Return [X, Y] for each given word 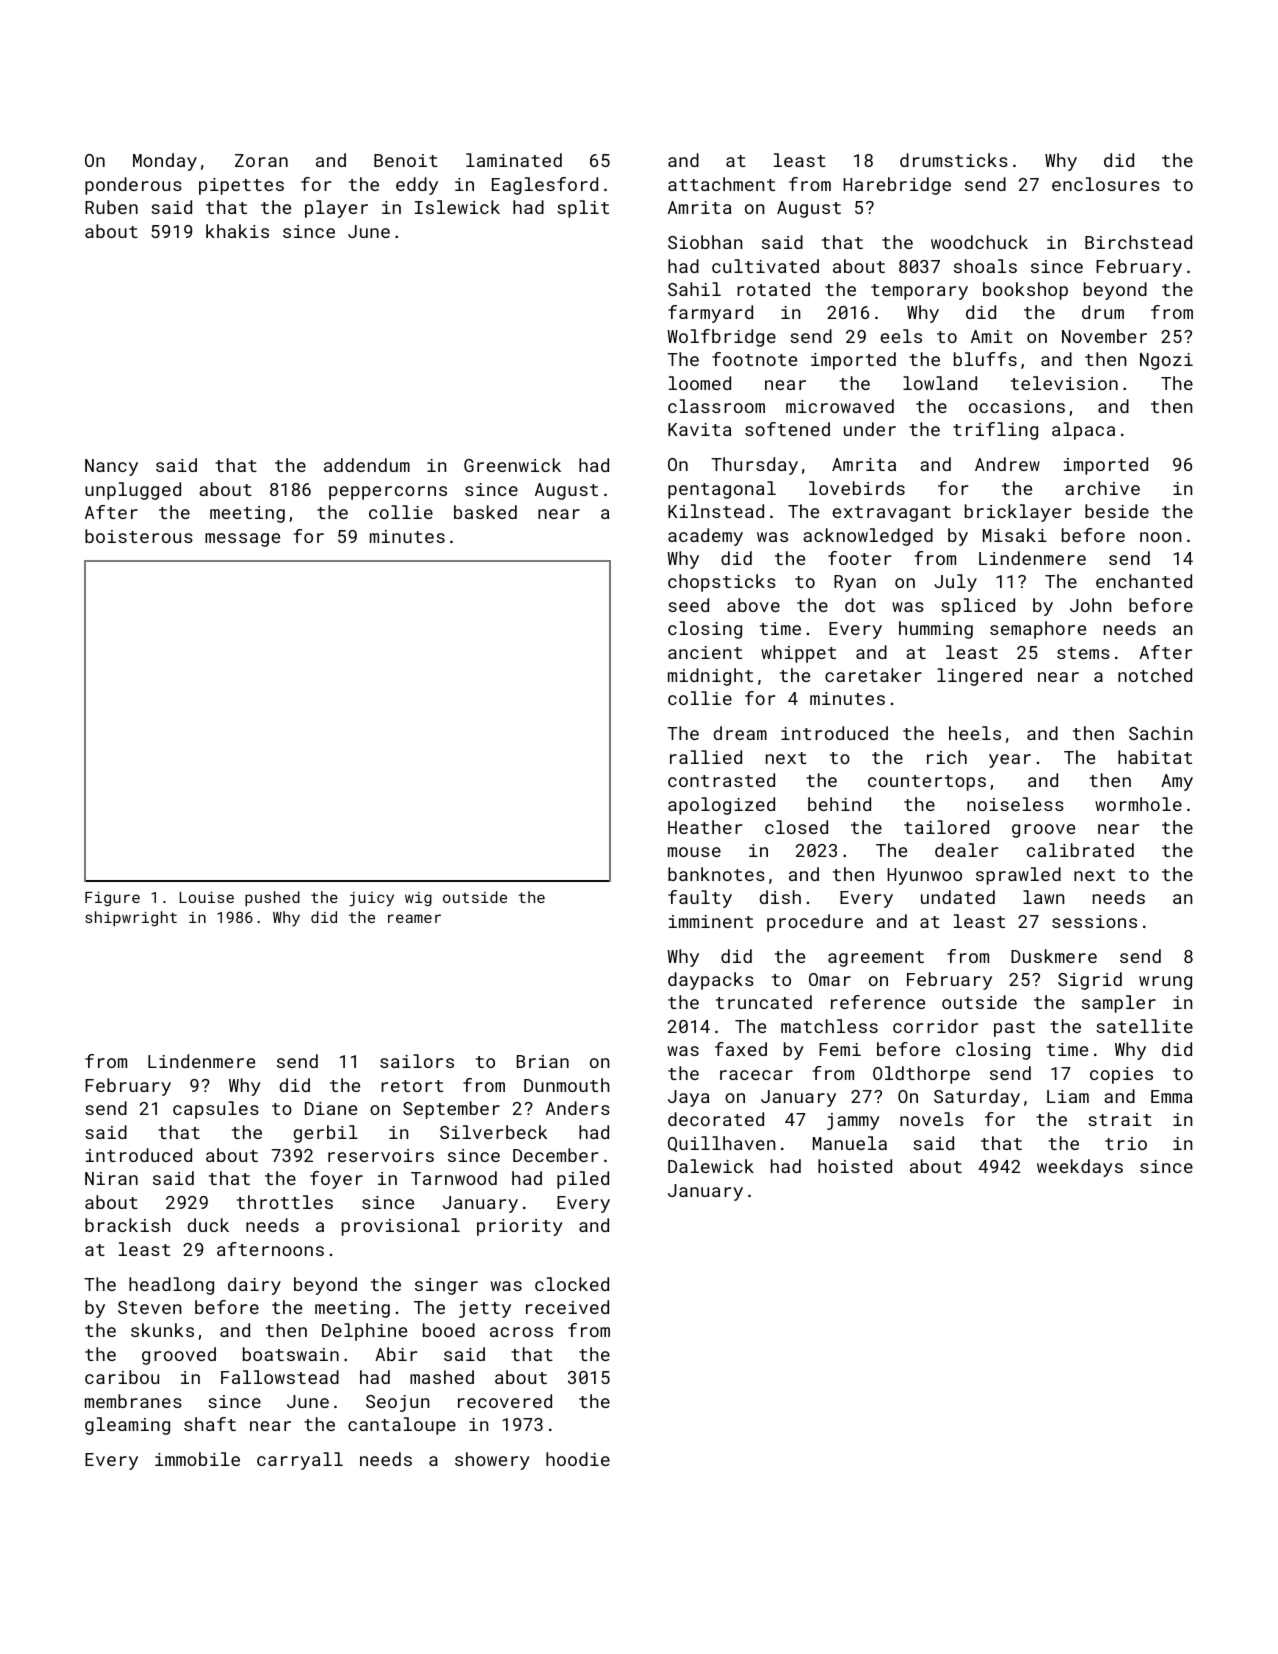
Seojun [397, 1403]
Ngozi [1166, 361]
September [451, 1110]
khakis [237, 231]
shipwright [131, 918]
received [567, 1307]
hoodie [578, 1459]
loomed [700, 383]
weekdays [1080, 1168]
